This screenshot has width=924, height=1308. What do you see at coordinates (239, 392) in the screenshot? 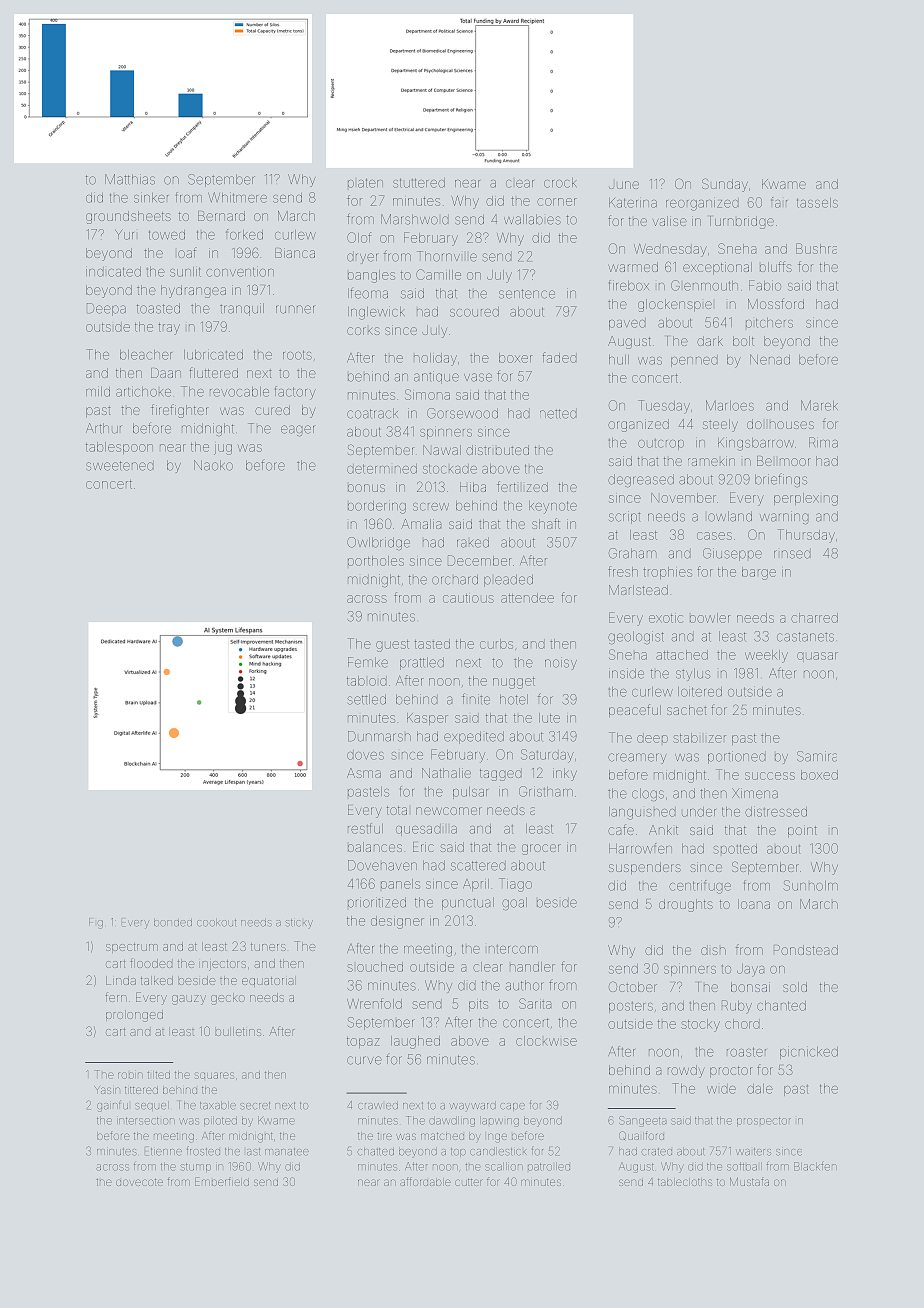
I see `revocable` at bounding box center [239, 392].
